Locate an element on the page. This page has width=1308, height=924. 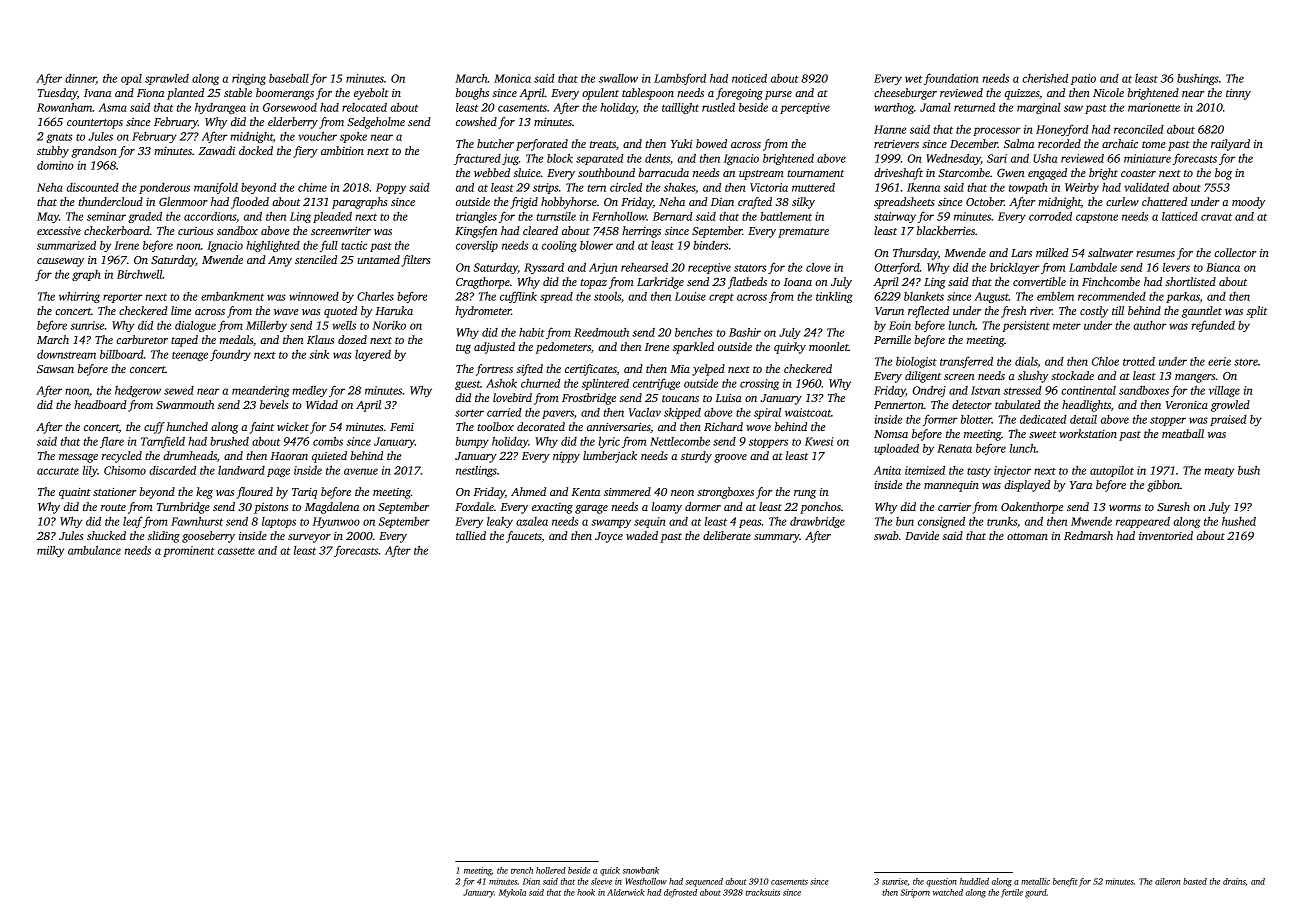
hollered is located at coordinates (551, 870).
